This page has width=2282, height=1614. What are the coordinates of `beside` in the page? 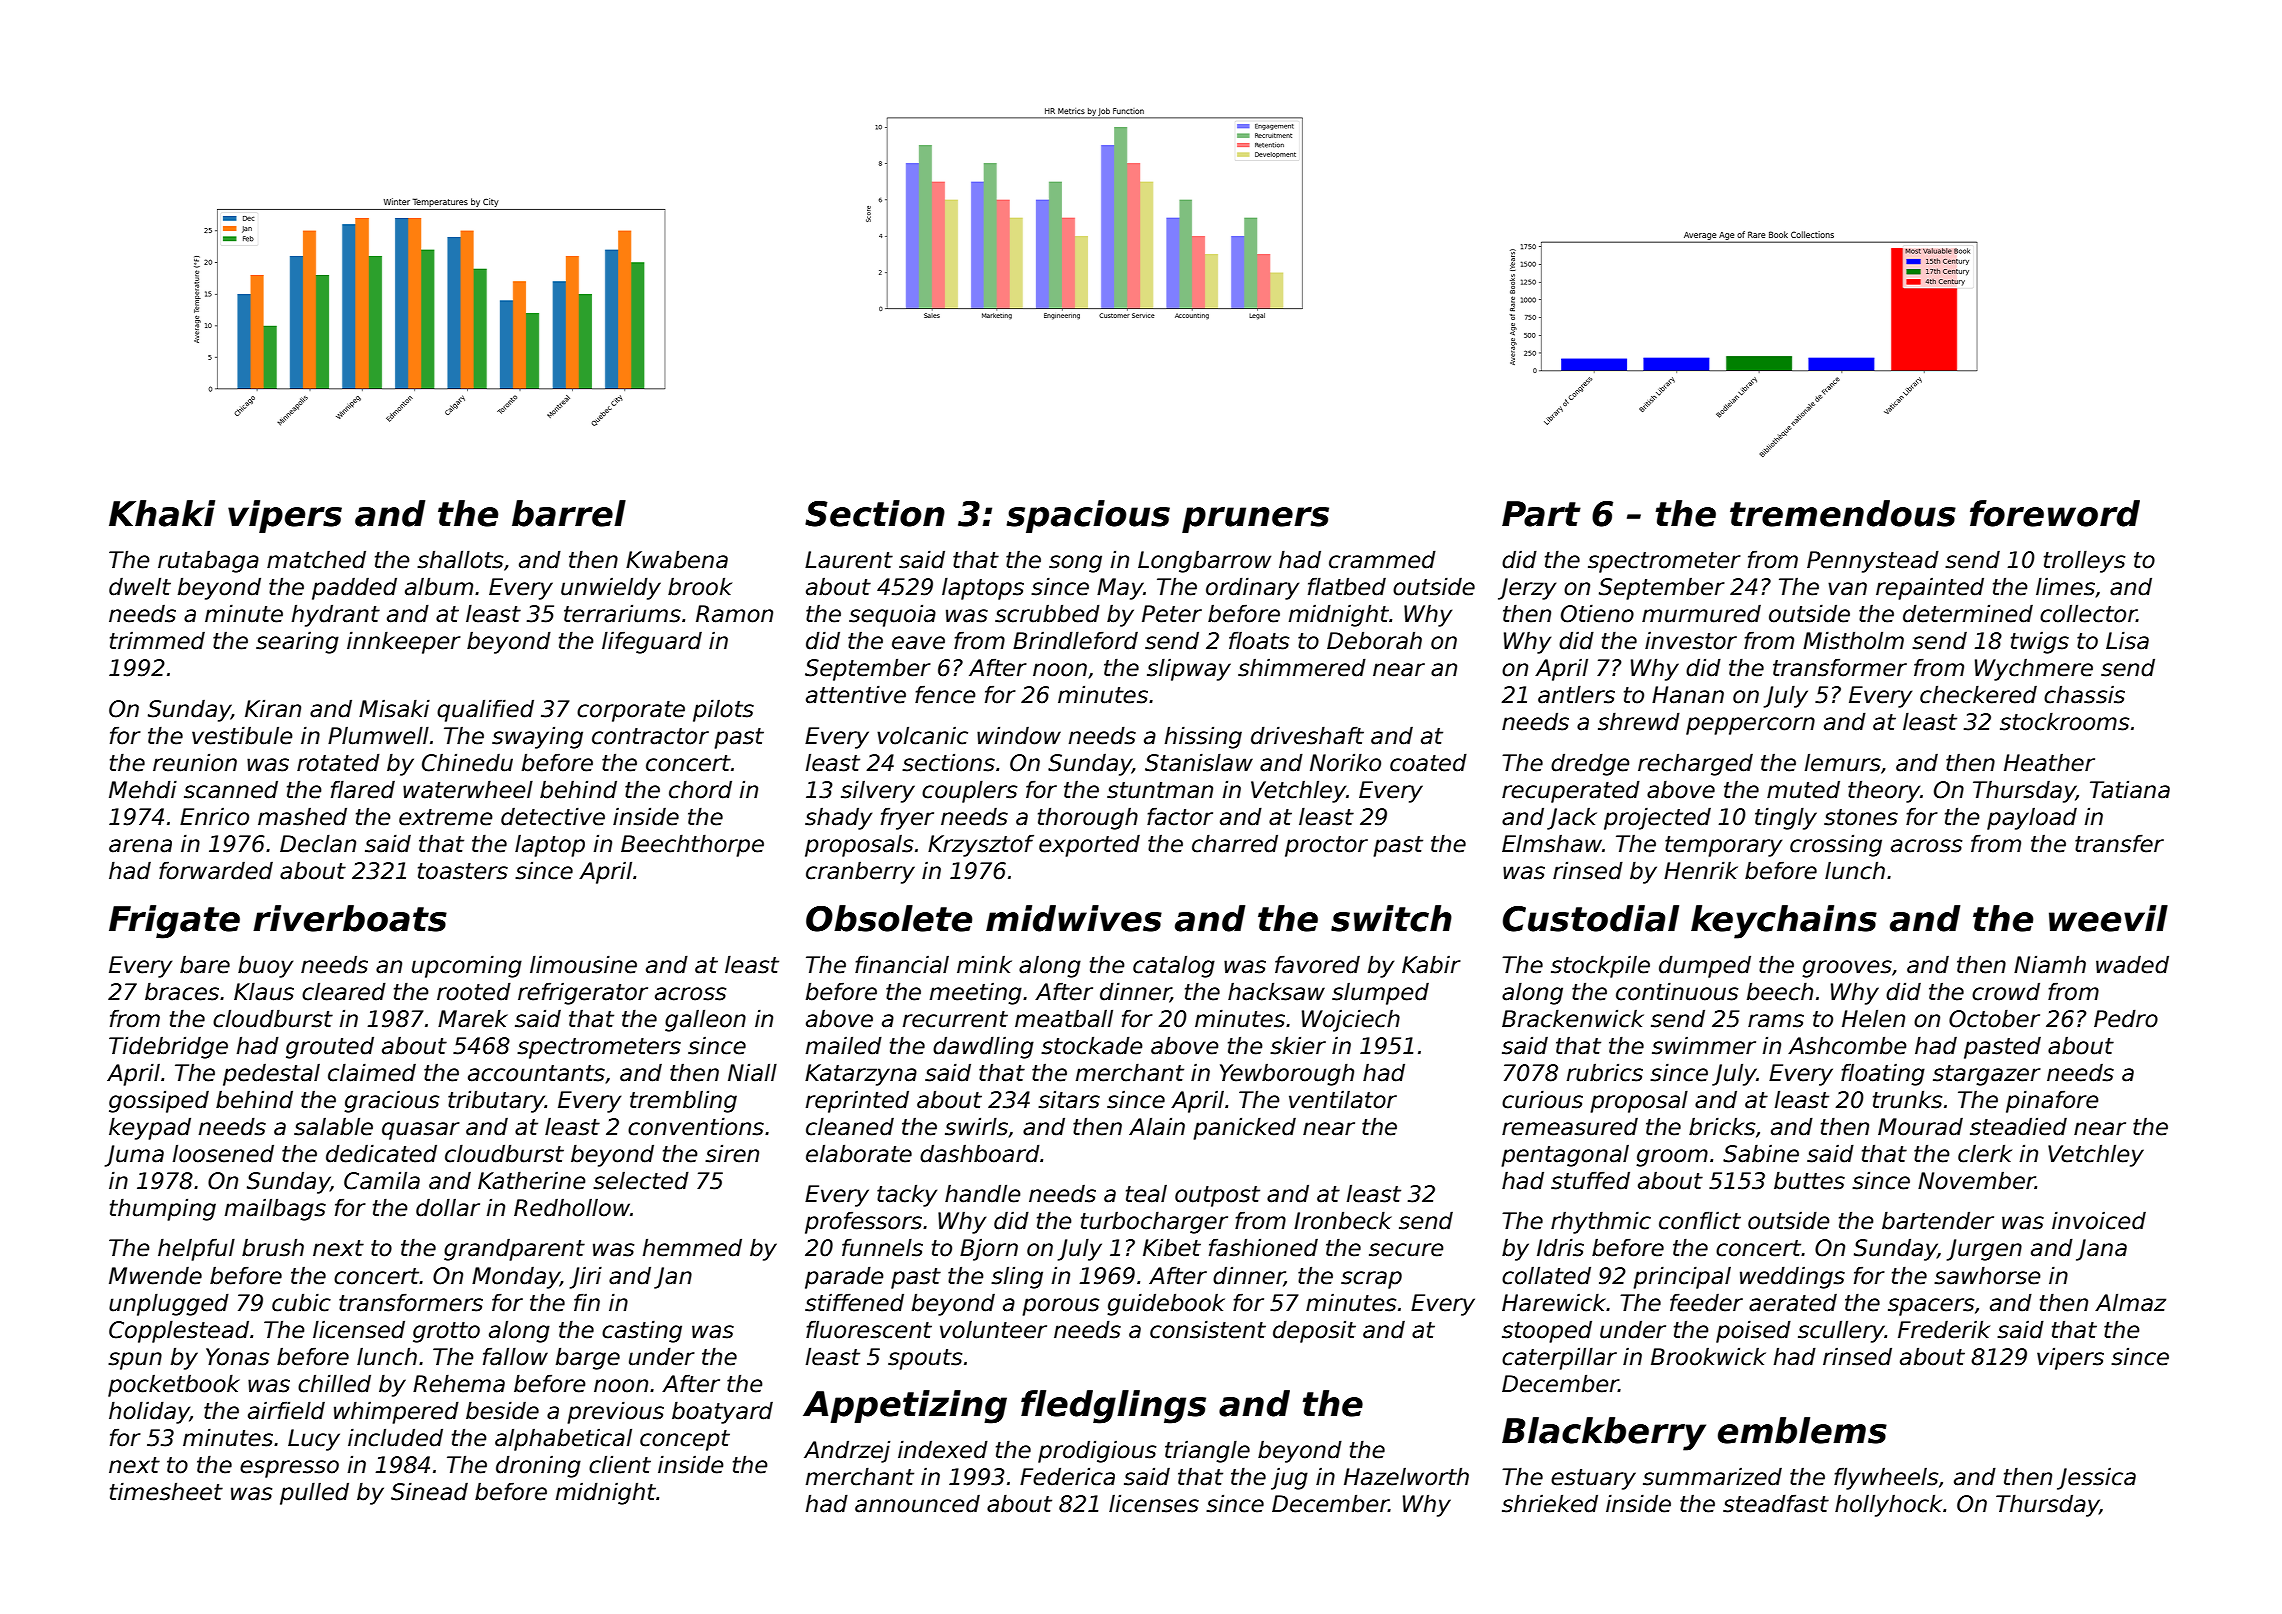 It's located at (502, 1410).
